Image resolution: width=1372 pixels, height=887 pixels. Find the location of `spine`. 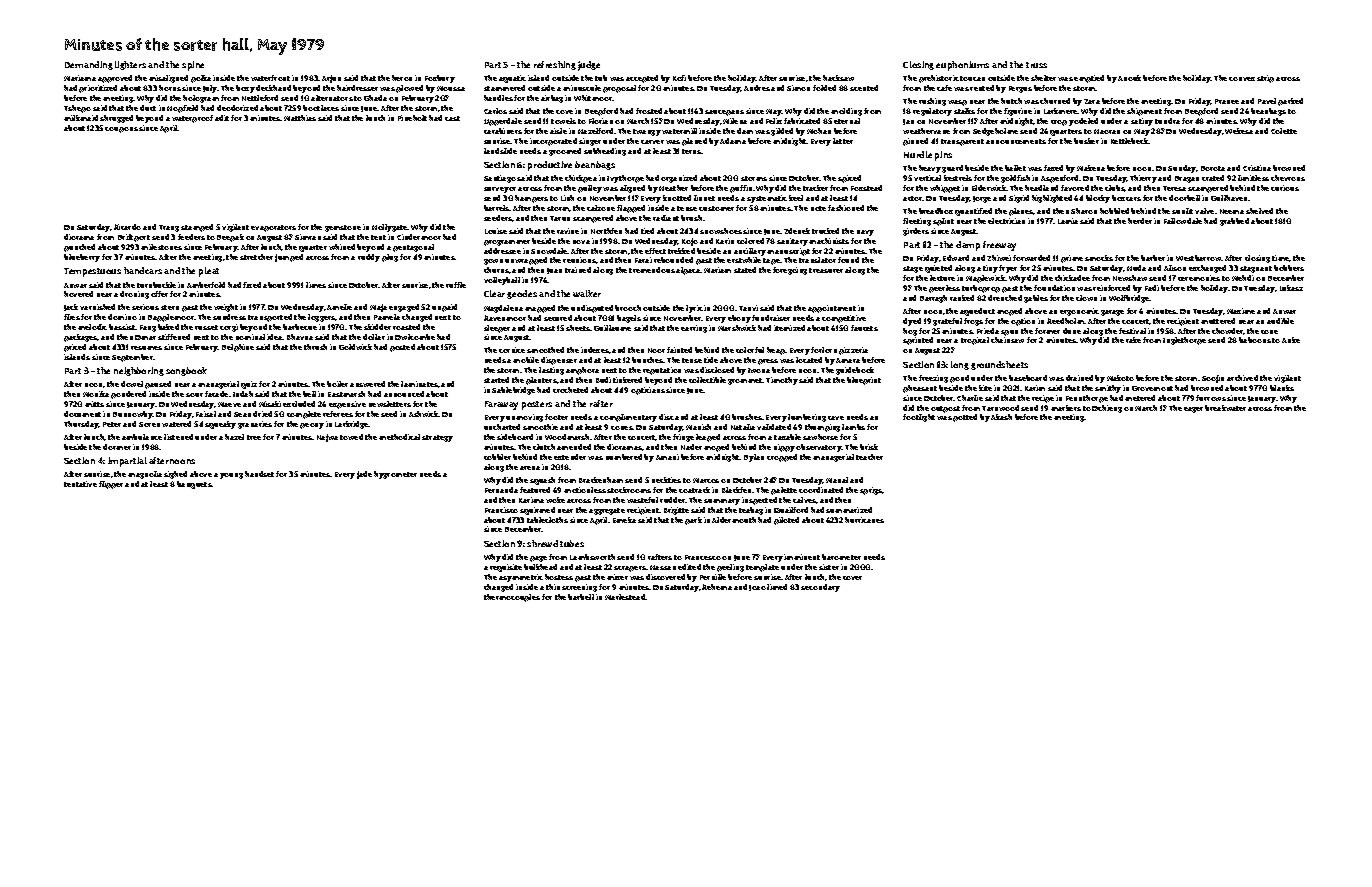

spine is located at coordinates (193, 66).
